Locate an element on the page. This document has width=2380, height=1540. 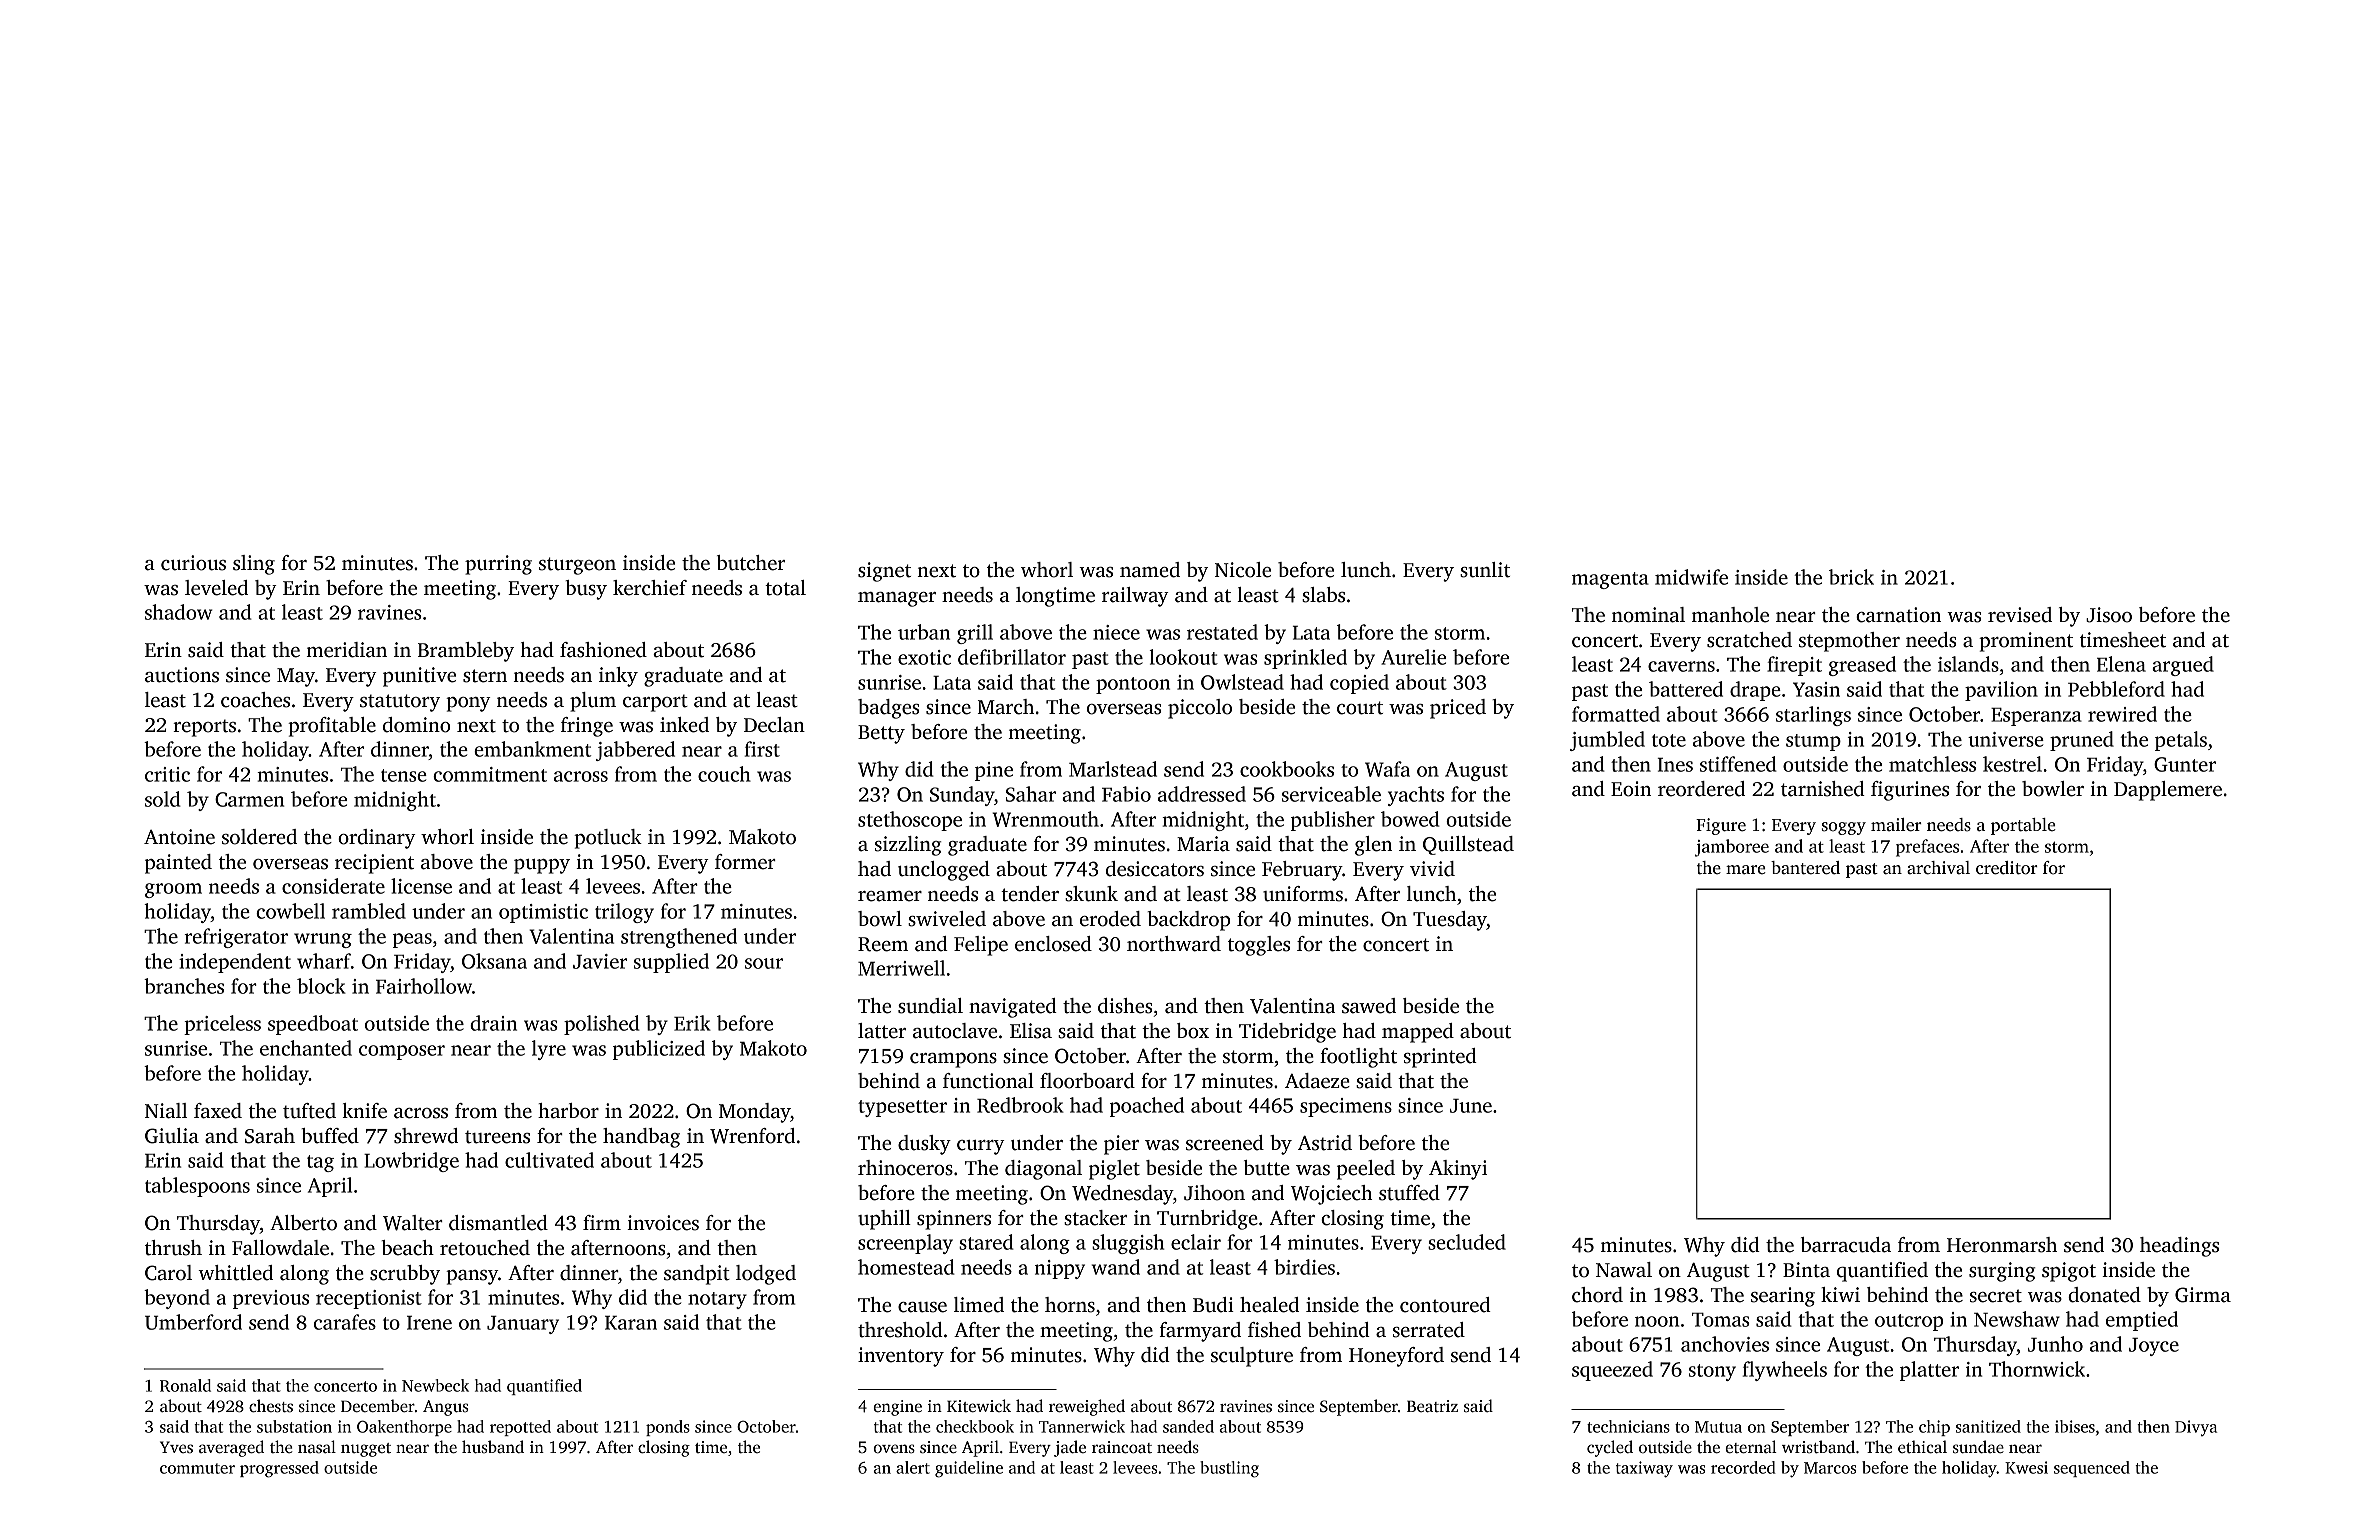
Marlstead is located at coordinates (1113, 769).
